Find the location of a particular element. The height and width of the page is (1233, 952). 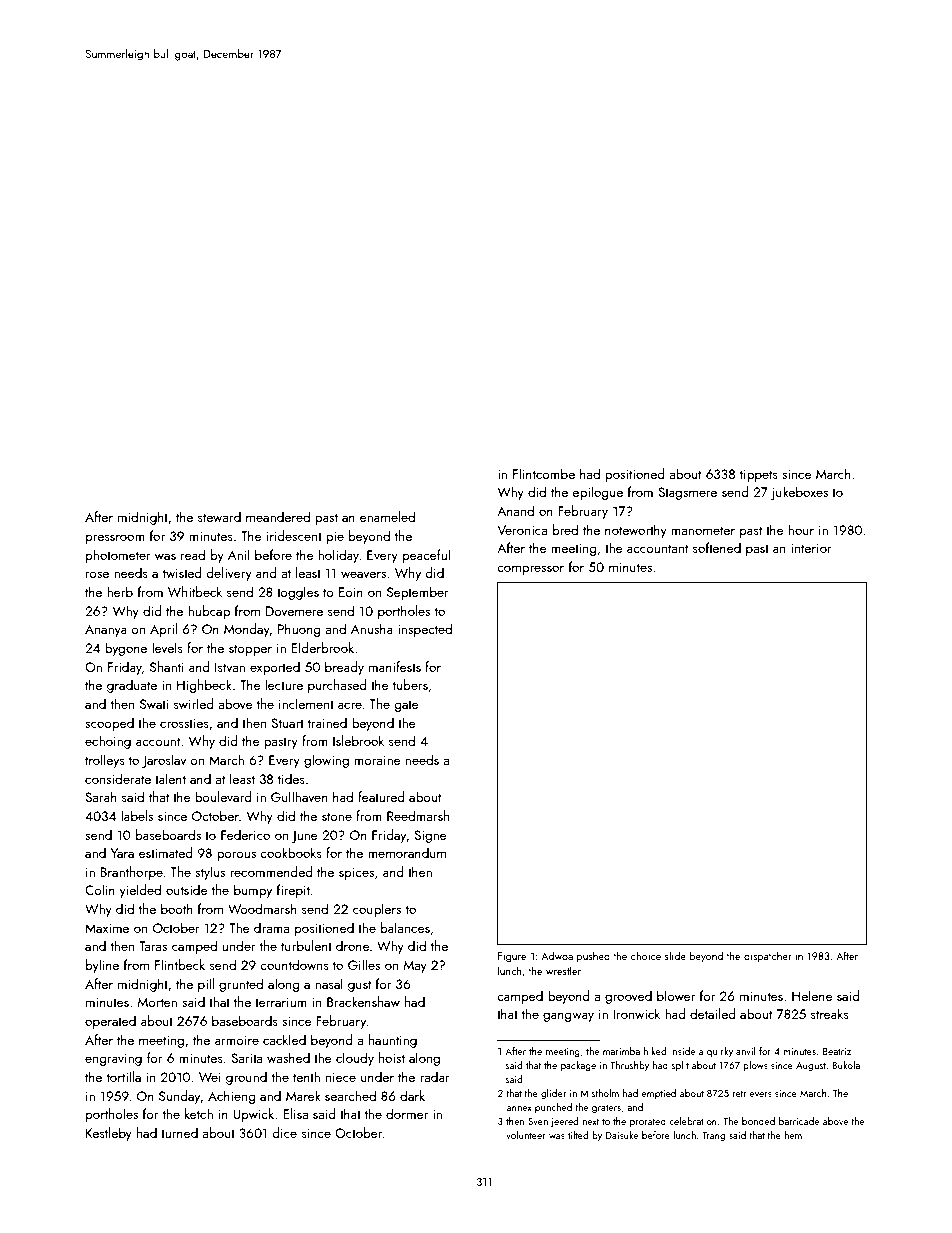

Helene is located at coordinates (812, 995).
